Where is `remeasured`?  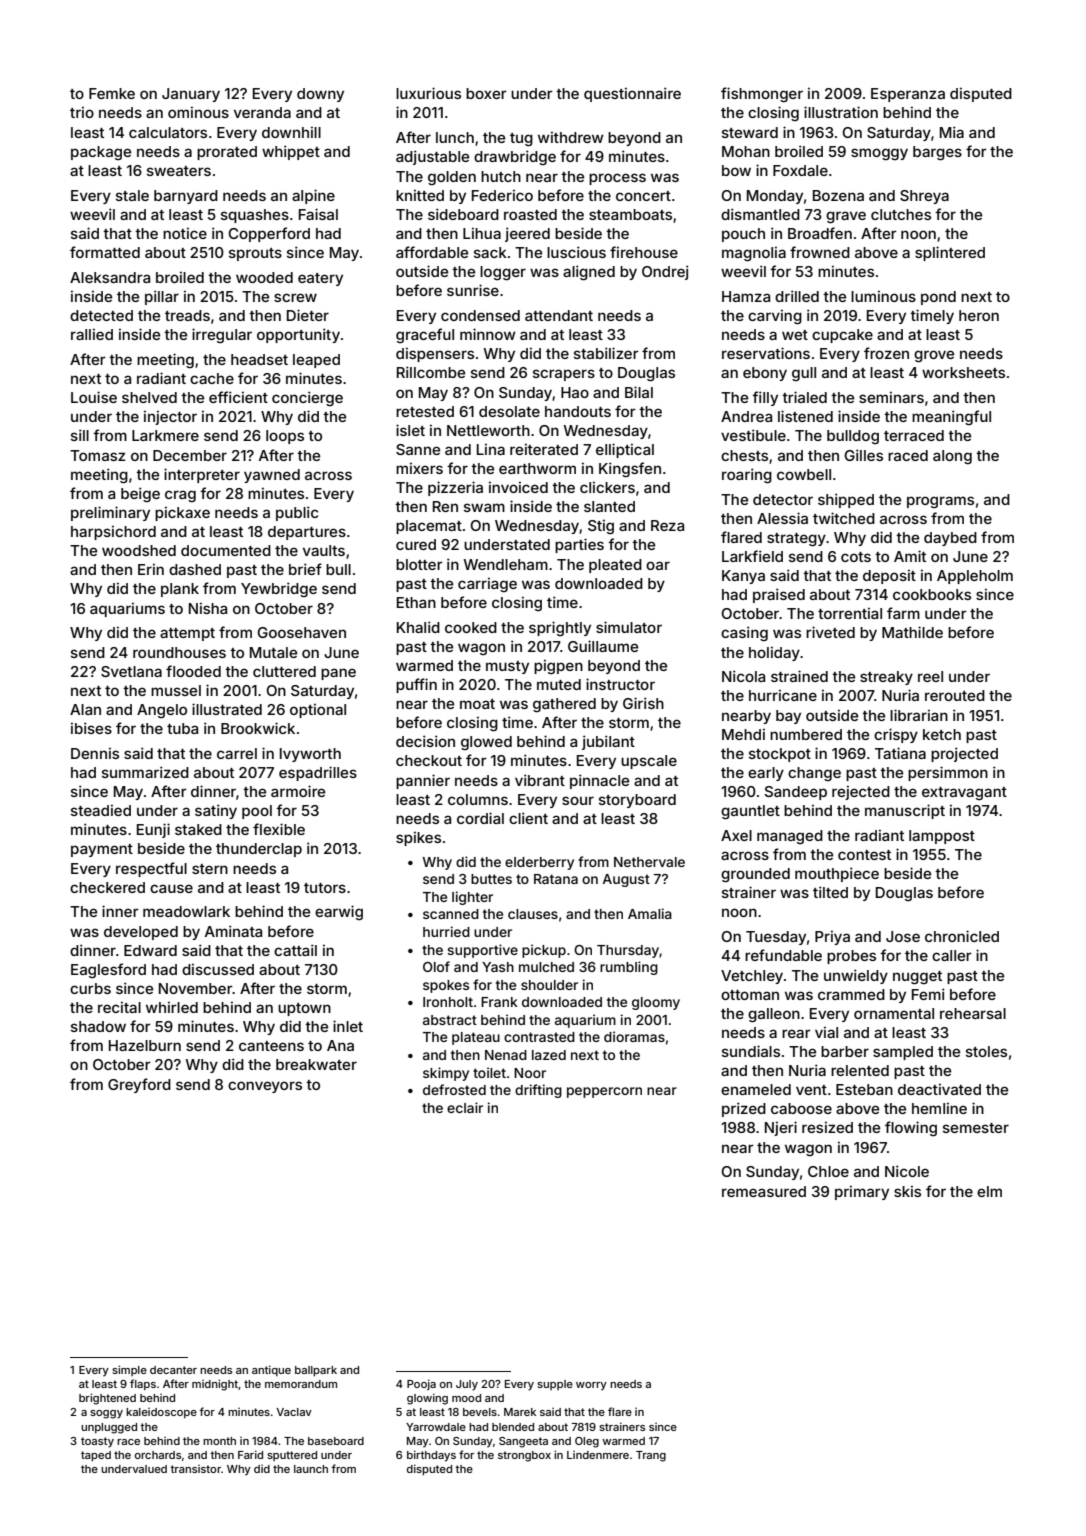 remeasured is located at coordinates (764, 1191).
